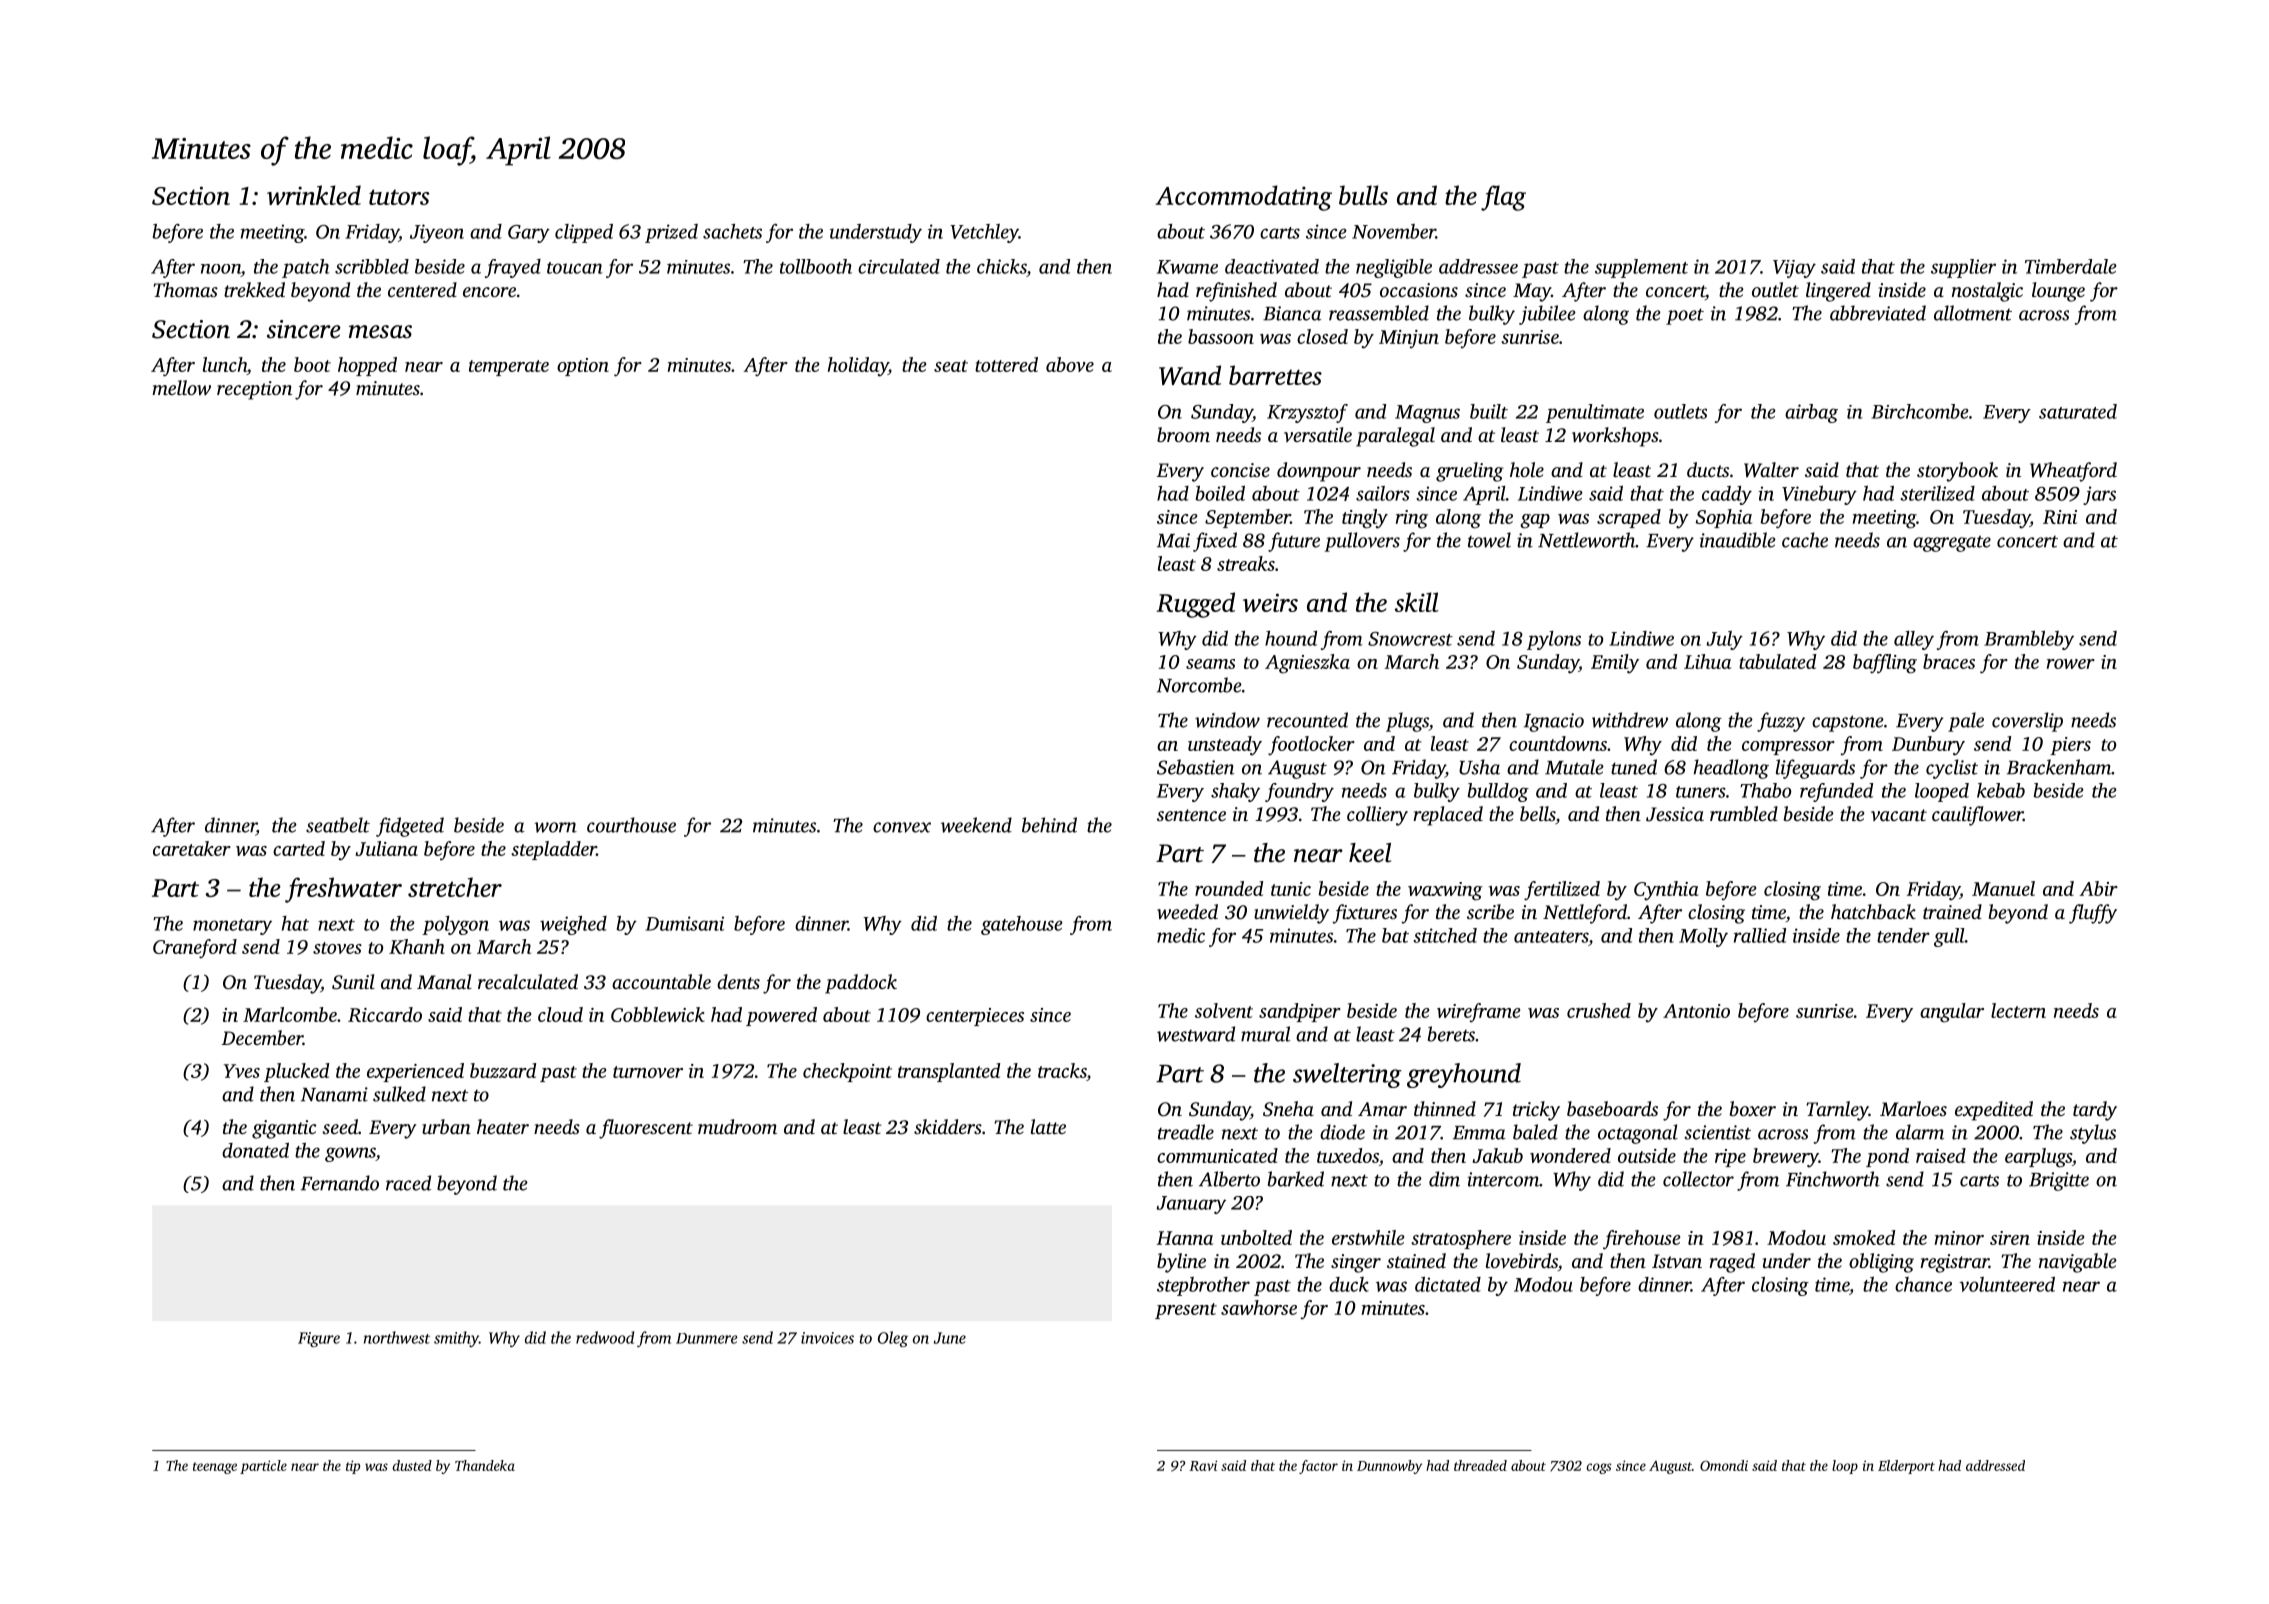  Describe the element at coordinates (631, 825) in the screenshot. I see `courthouse` at that location.
